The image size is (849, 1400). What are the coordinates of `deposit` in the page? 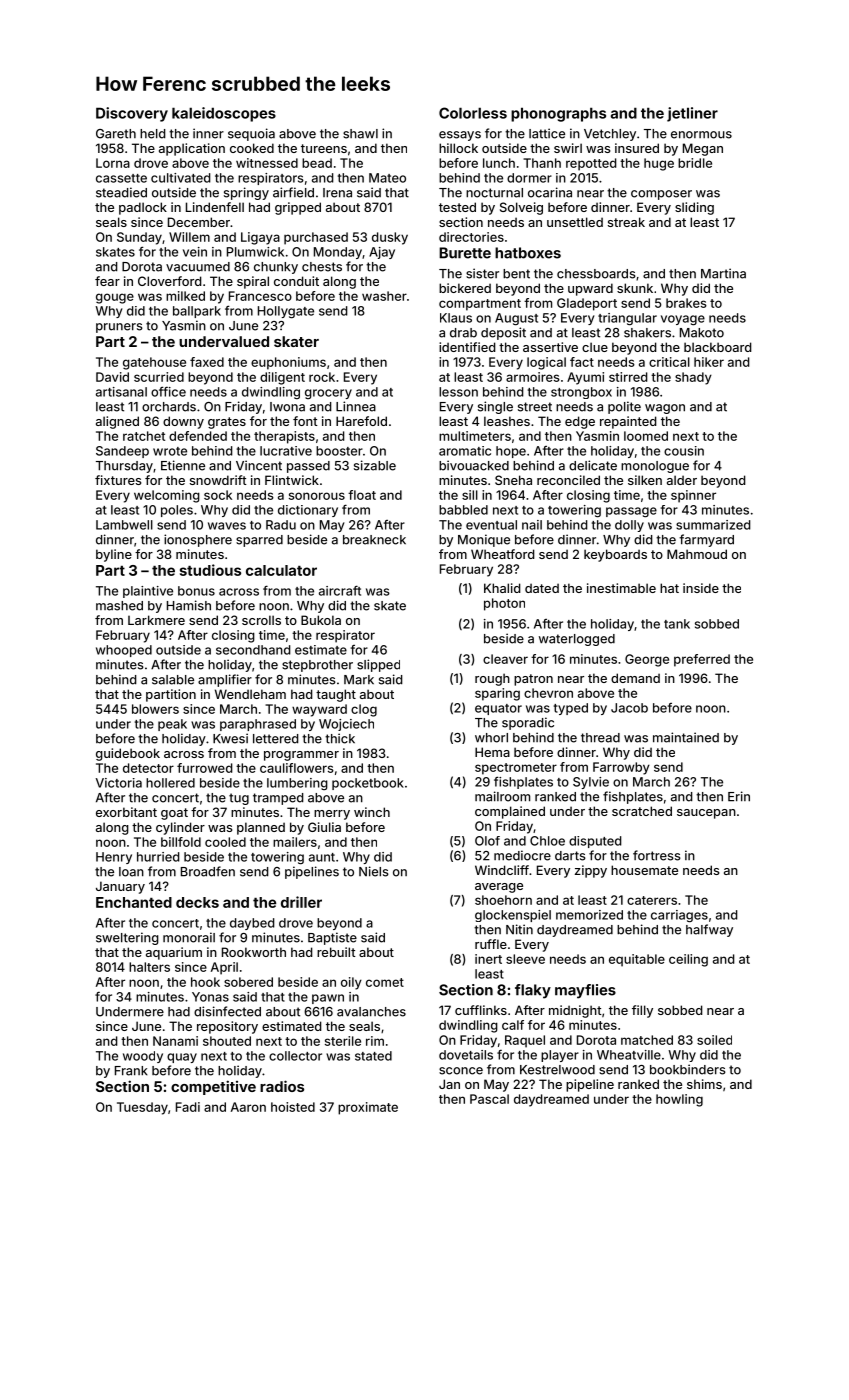 It's located at (503, 333).
